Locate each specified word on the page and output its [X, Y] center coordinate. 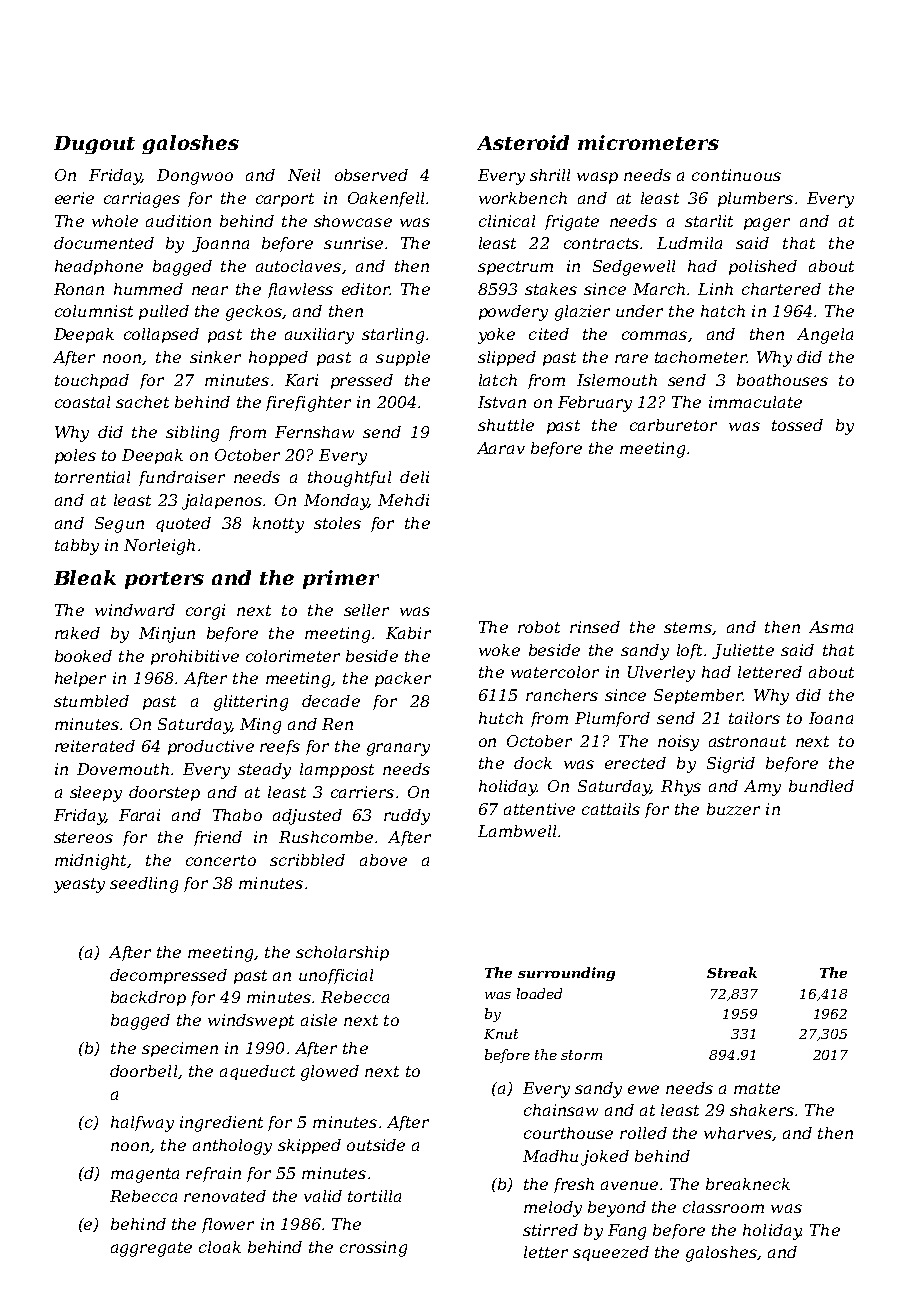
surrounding [566, 974]
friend [218, 838]
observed [371, 175]
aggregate [151, 1249]
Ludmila [689, 243]
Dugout [94, 145]
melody [553, 1209]
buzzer [733, 809]
